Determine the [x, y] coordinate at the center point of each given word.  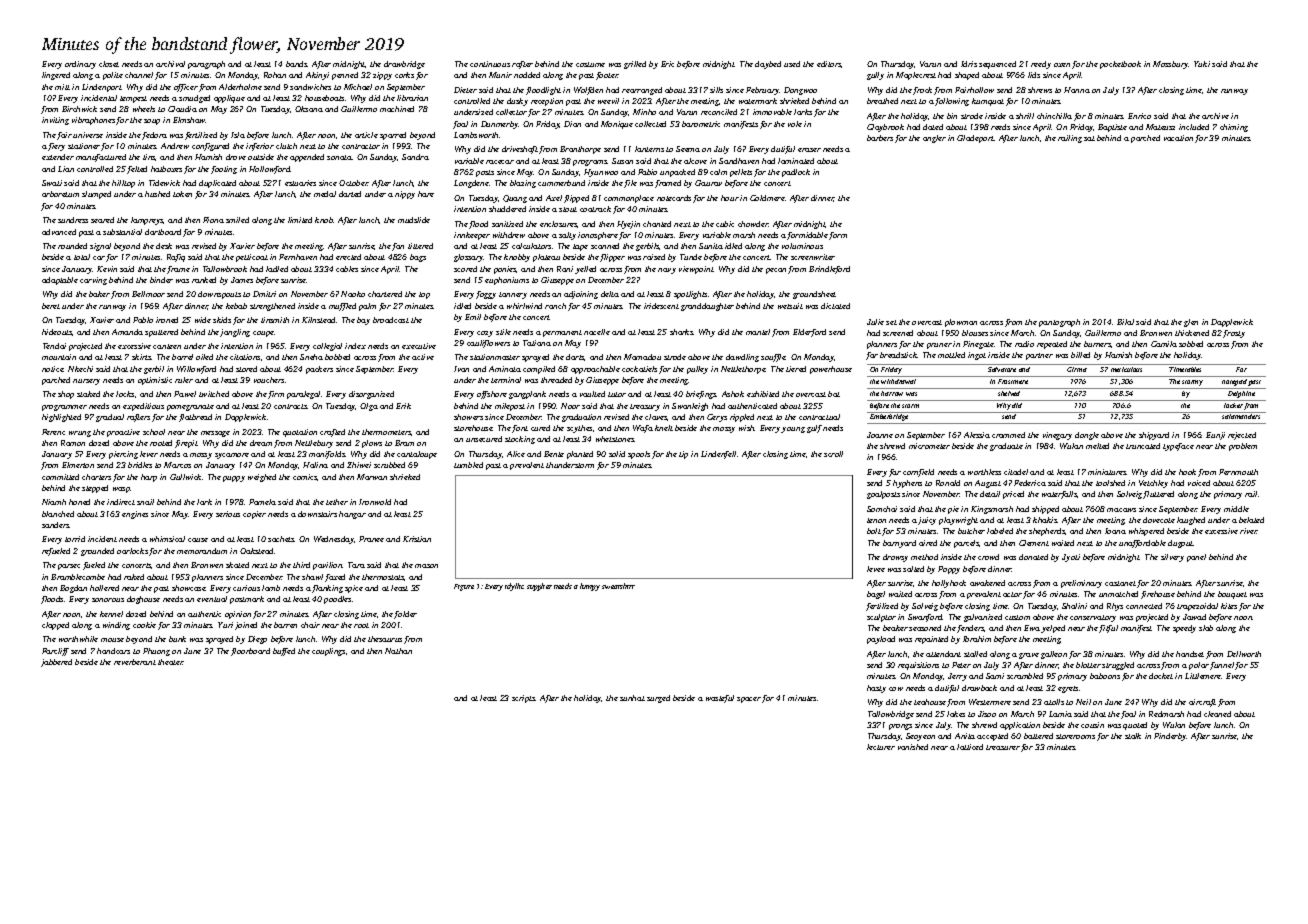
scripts [523, 699]
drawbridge [404, 65]
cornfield [918, 473]
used [792, 64]
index [355, 346]
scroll [833, 454]
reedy [1041, 65]
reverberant [135, 662]
